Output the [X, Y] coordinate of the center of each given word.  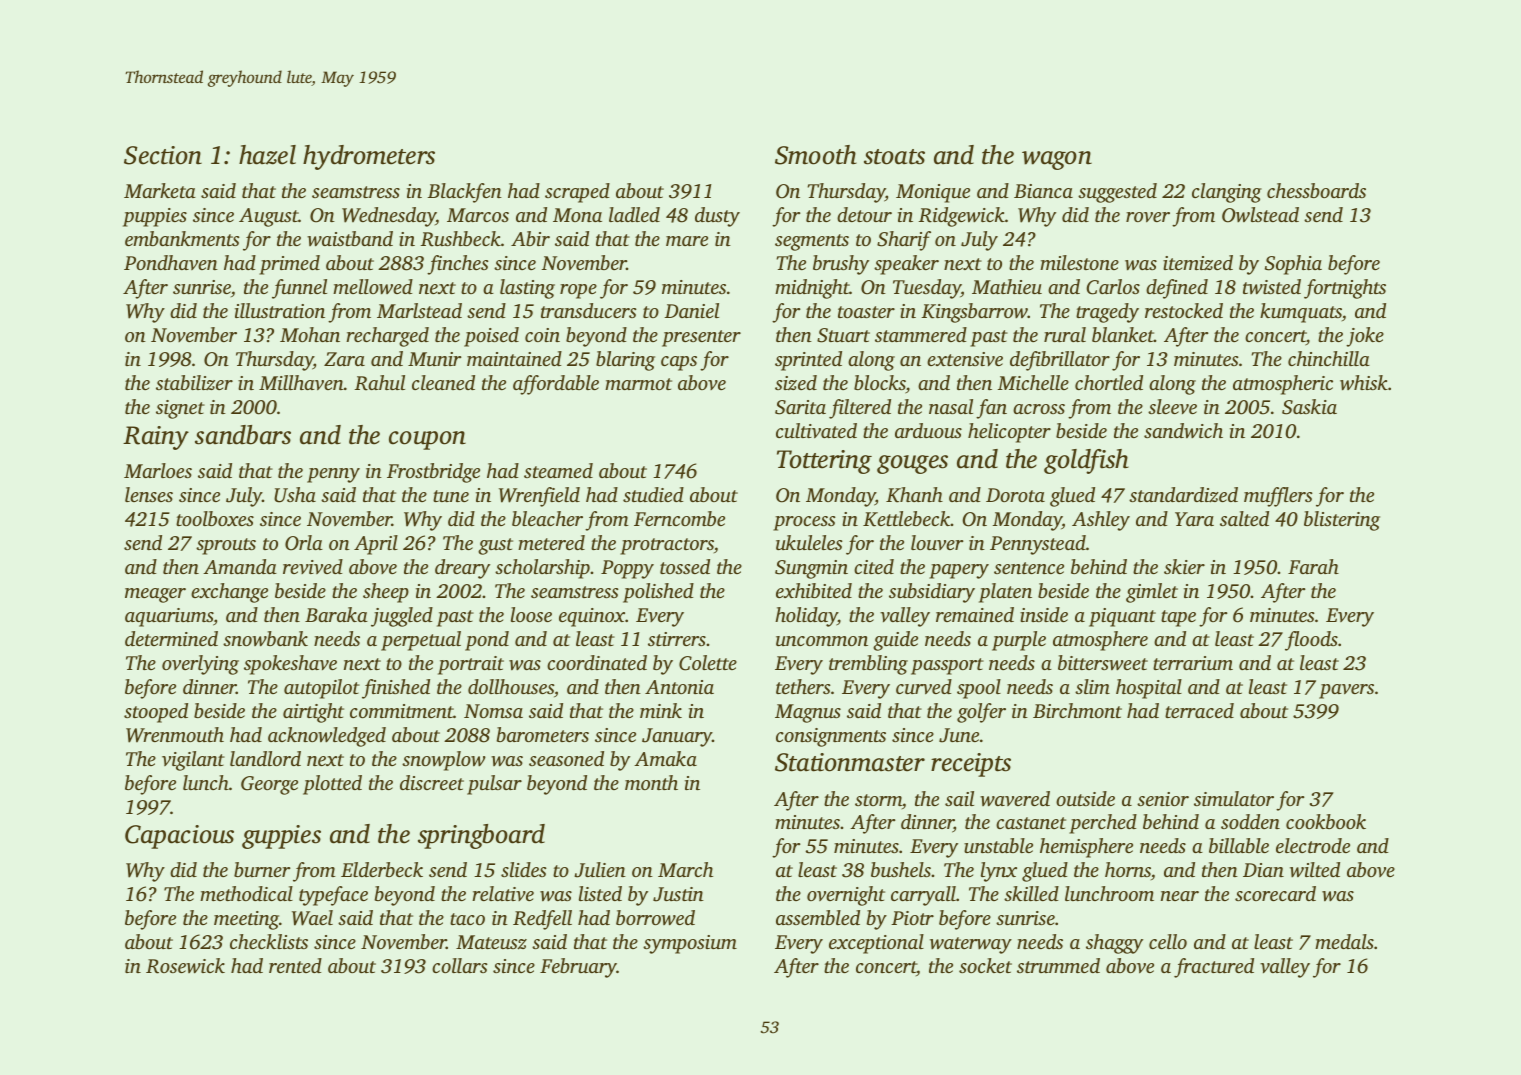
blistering [1342, 521]
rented [295, 965]
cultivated [816, 431]
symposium [690, 944]
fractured [1214, 968]
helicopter [1009, 433]
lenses [149, 494]
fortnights [1345, 289]
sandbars [243, 435]
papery [959, 571]
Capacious [179, 837]
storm [878, 800]
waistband [350, 239]
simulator [1234, 798]
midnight [812, 289]
